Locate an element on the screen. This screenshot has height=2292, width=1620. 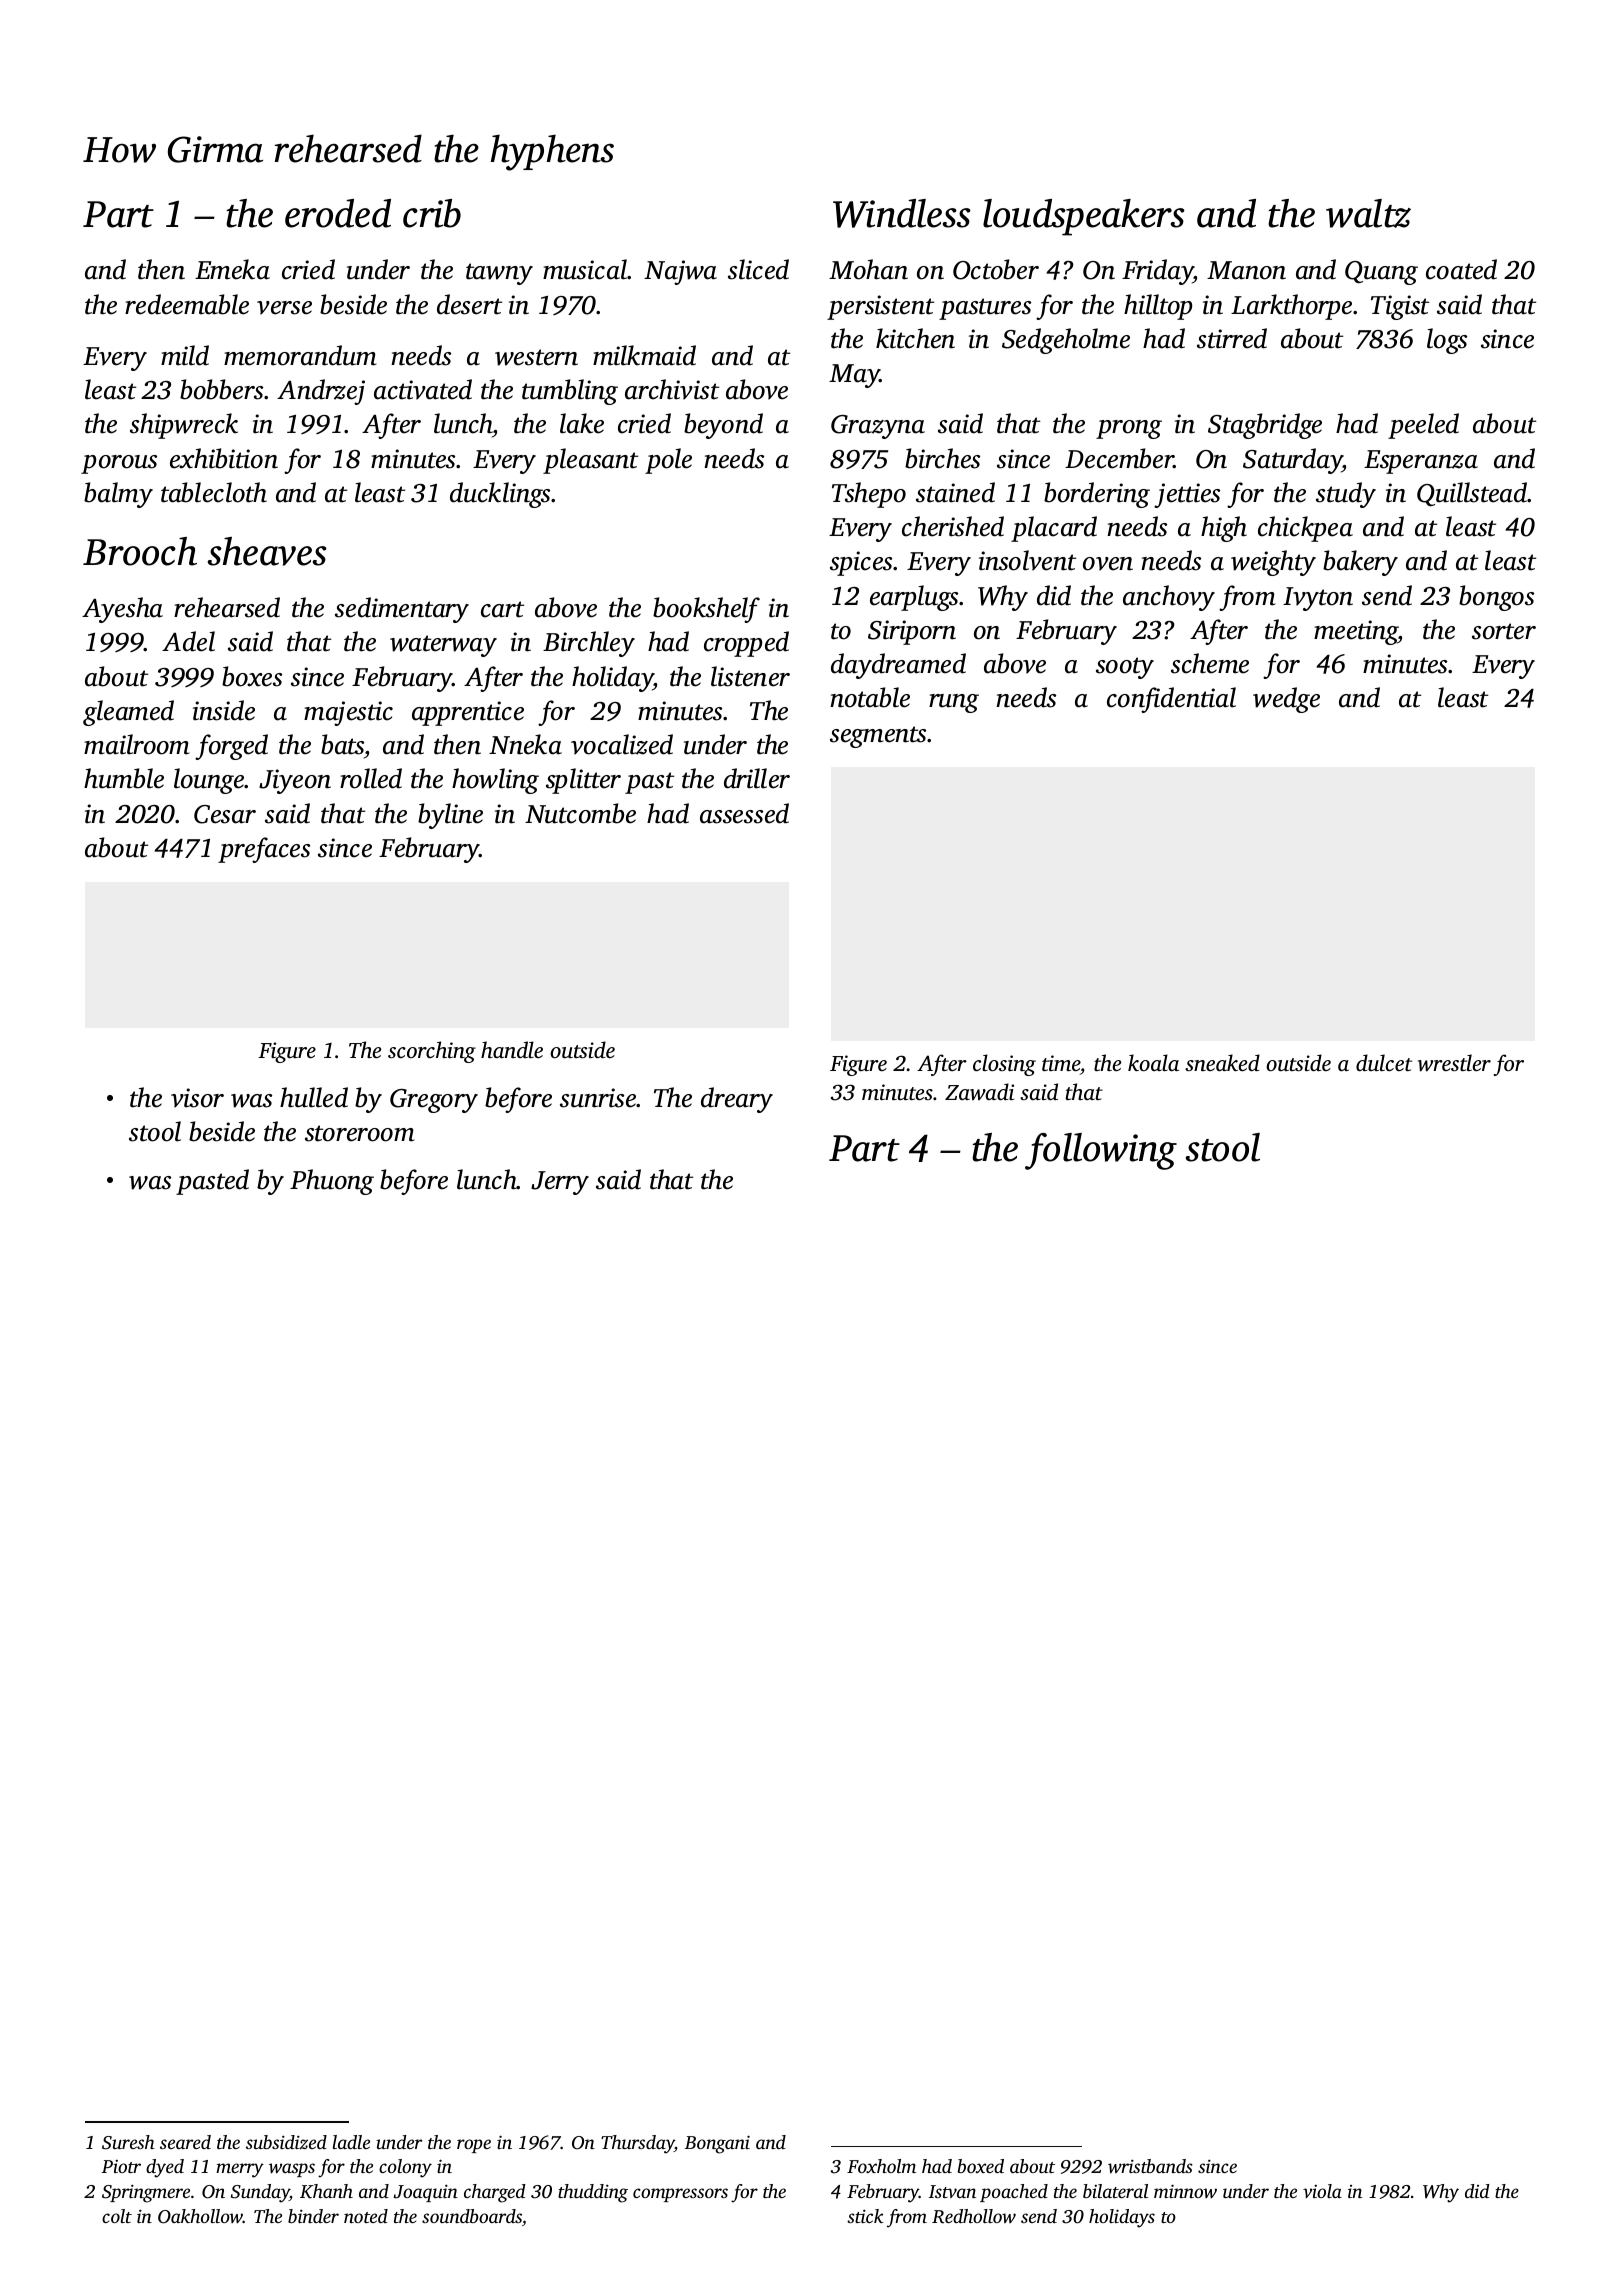
Jerry is located at coordinates (560, 1183).
